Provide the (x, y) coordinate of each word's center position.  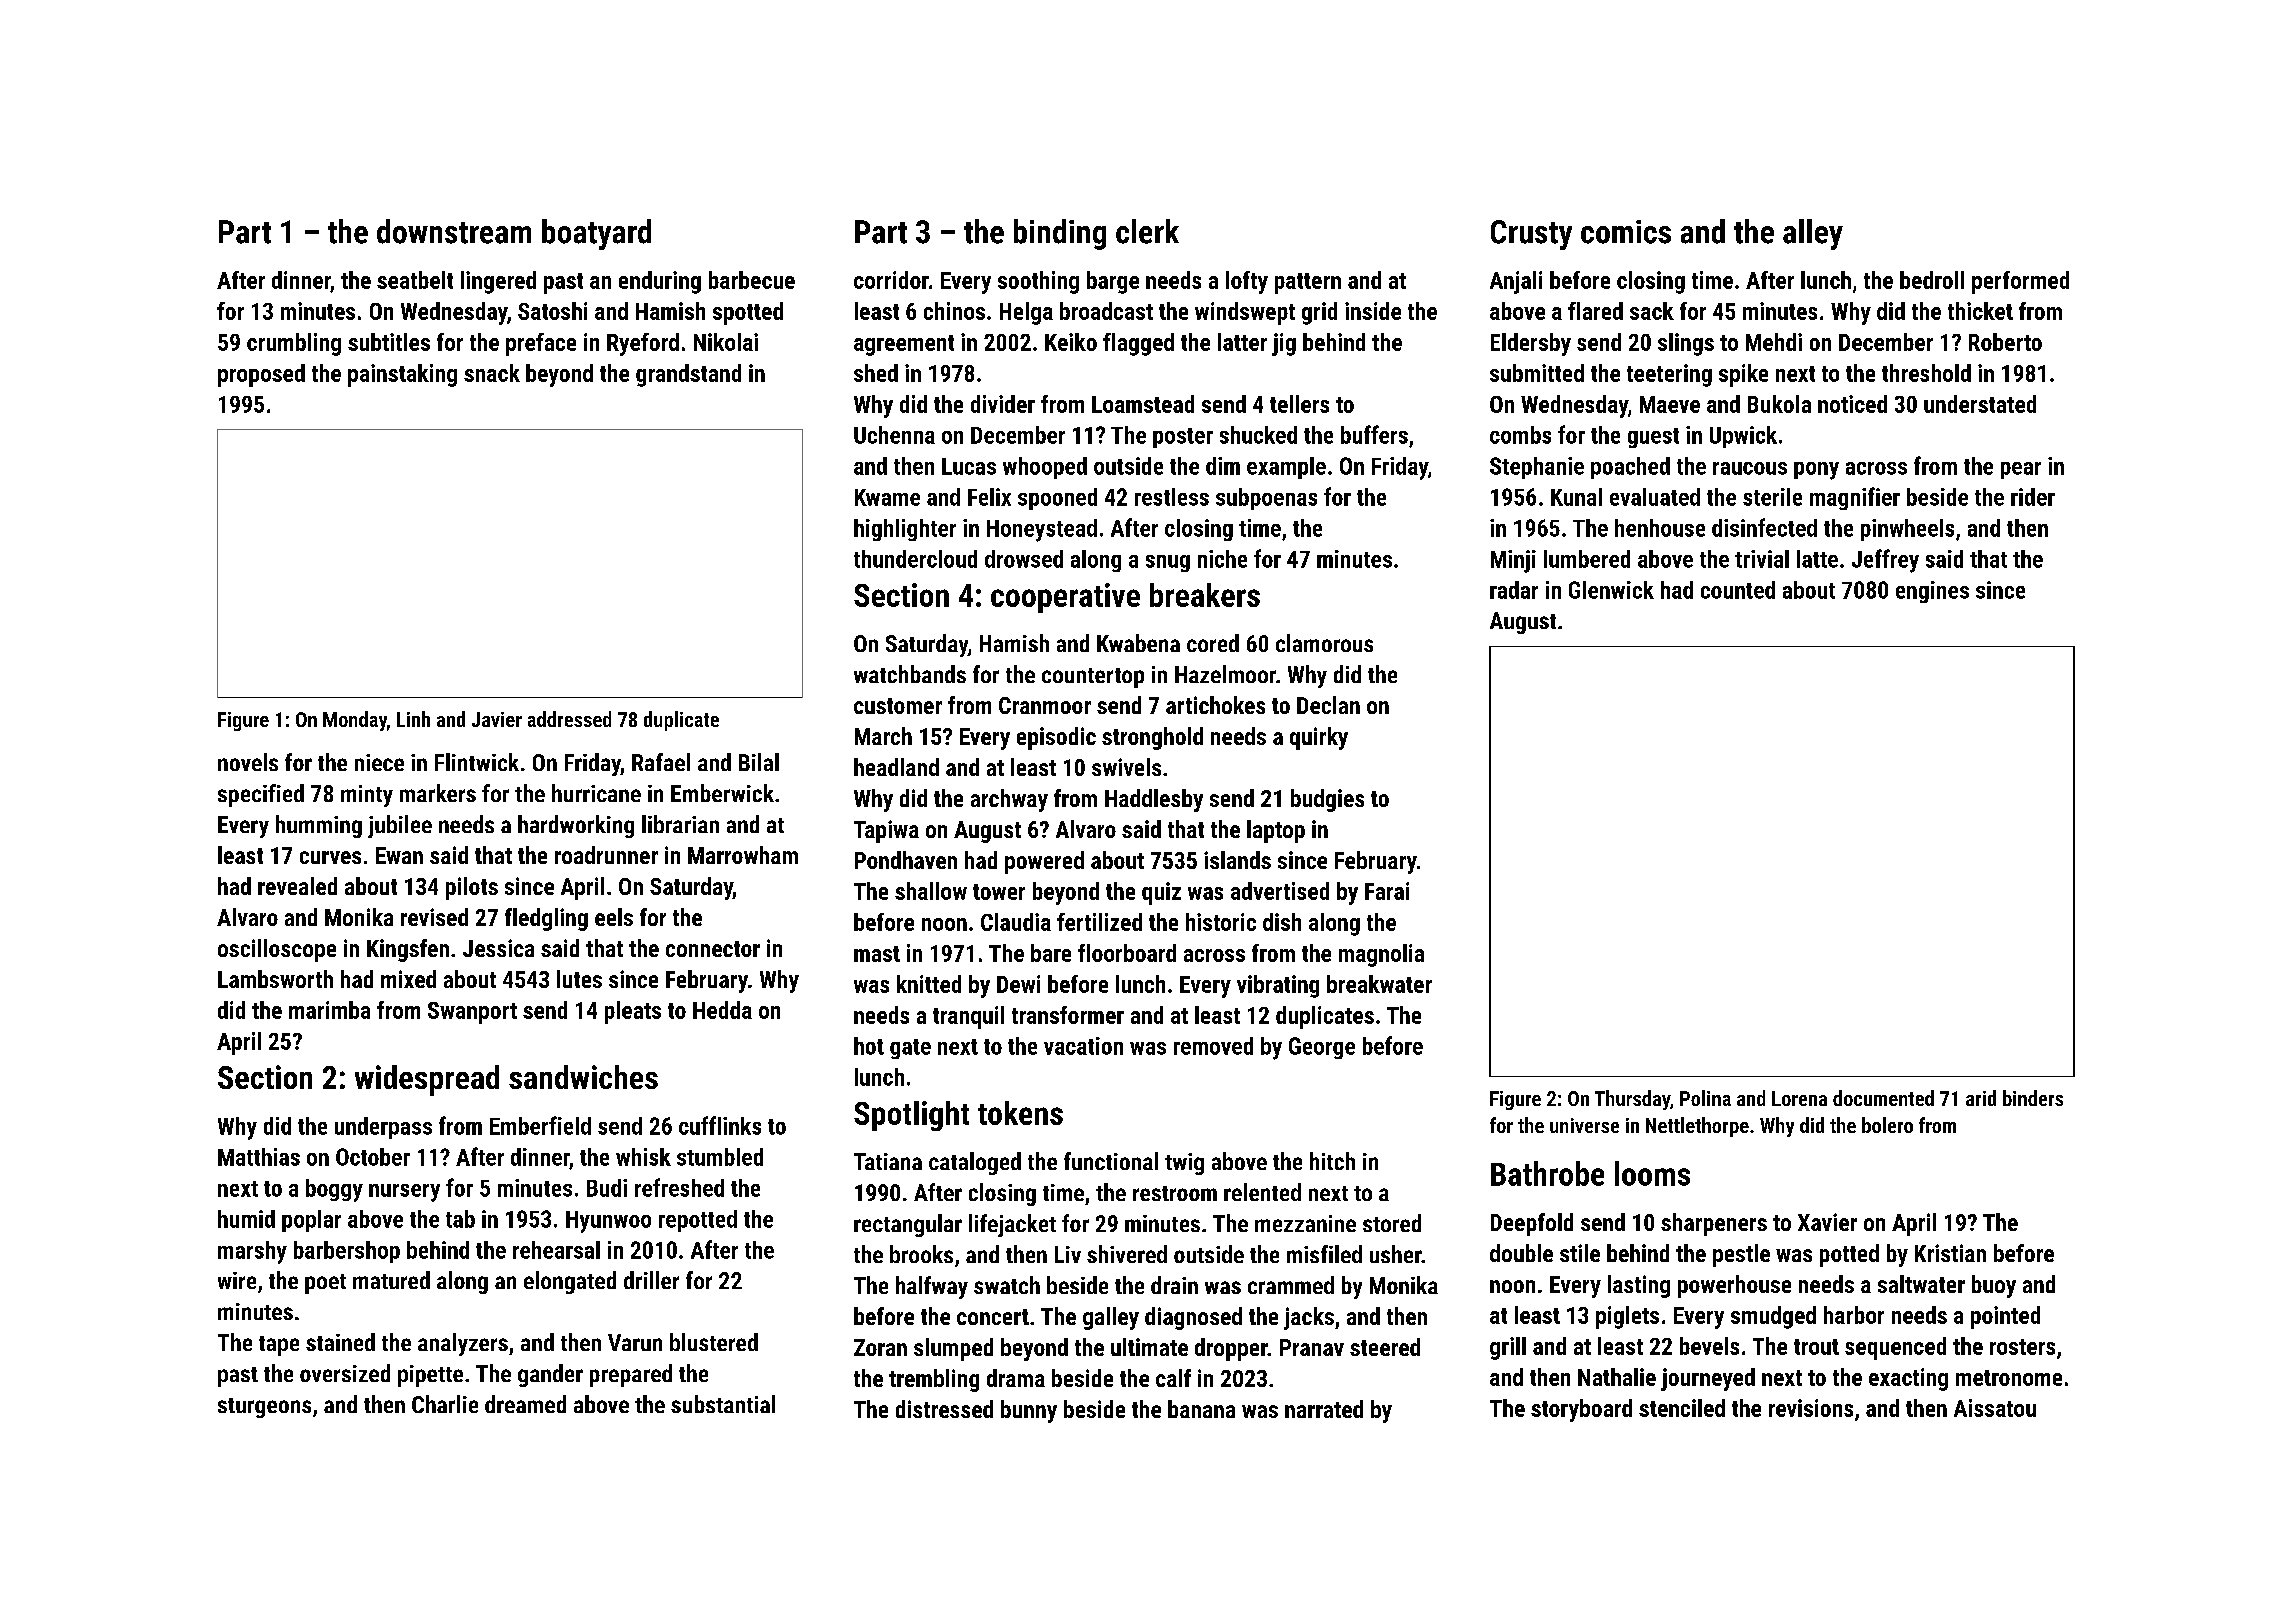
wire (237, 1280)
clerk (1147, 231)
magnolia (1381, 955)
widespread (427, 1080)
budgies (1327, 800)
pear (2021, 470)
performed (2020, 282)
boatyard (596, 234)
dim (1223, 466)
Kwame (887, 497)
